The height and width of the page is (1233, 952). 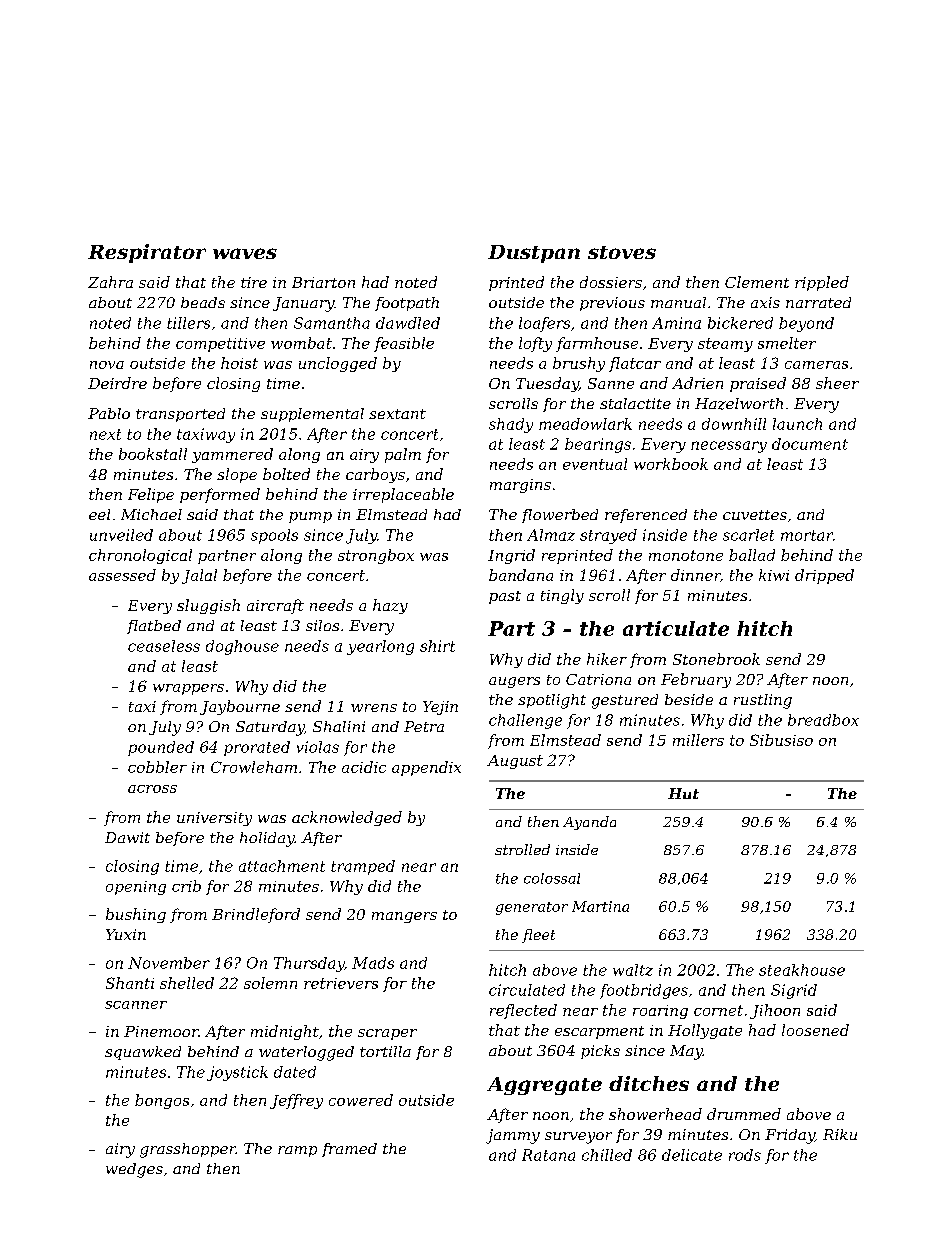 What do you see at coordinates (380, 647) in the page?
I see `yearlong` at bounding box center [380, 647].
